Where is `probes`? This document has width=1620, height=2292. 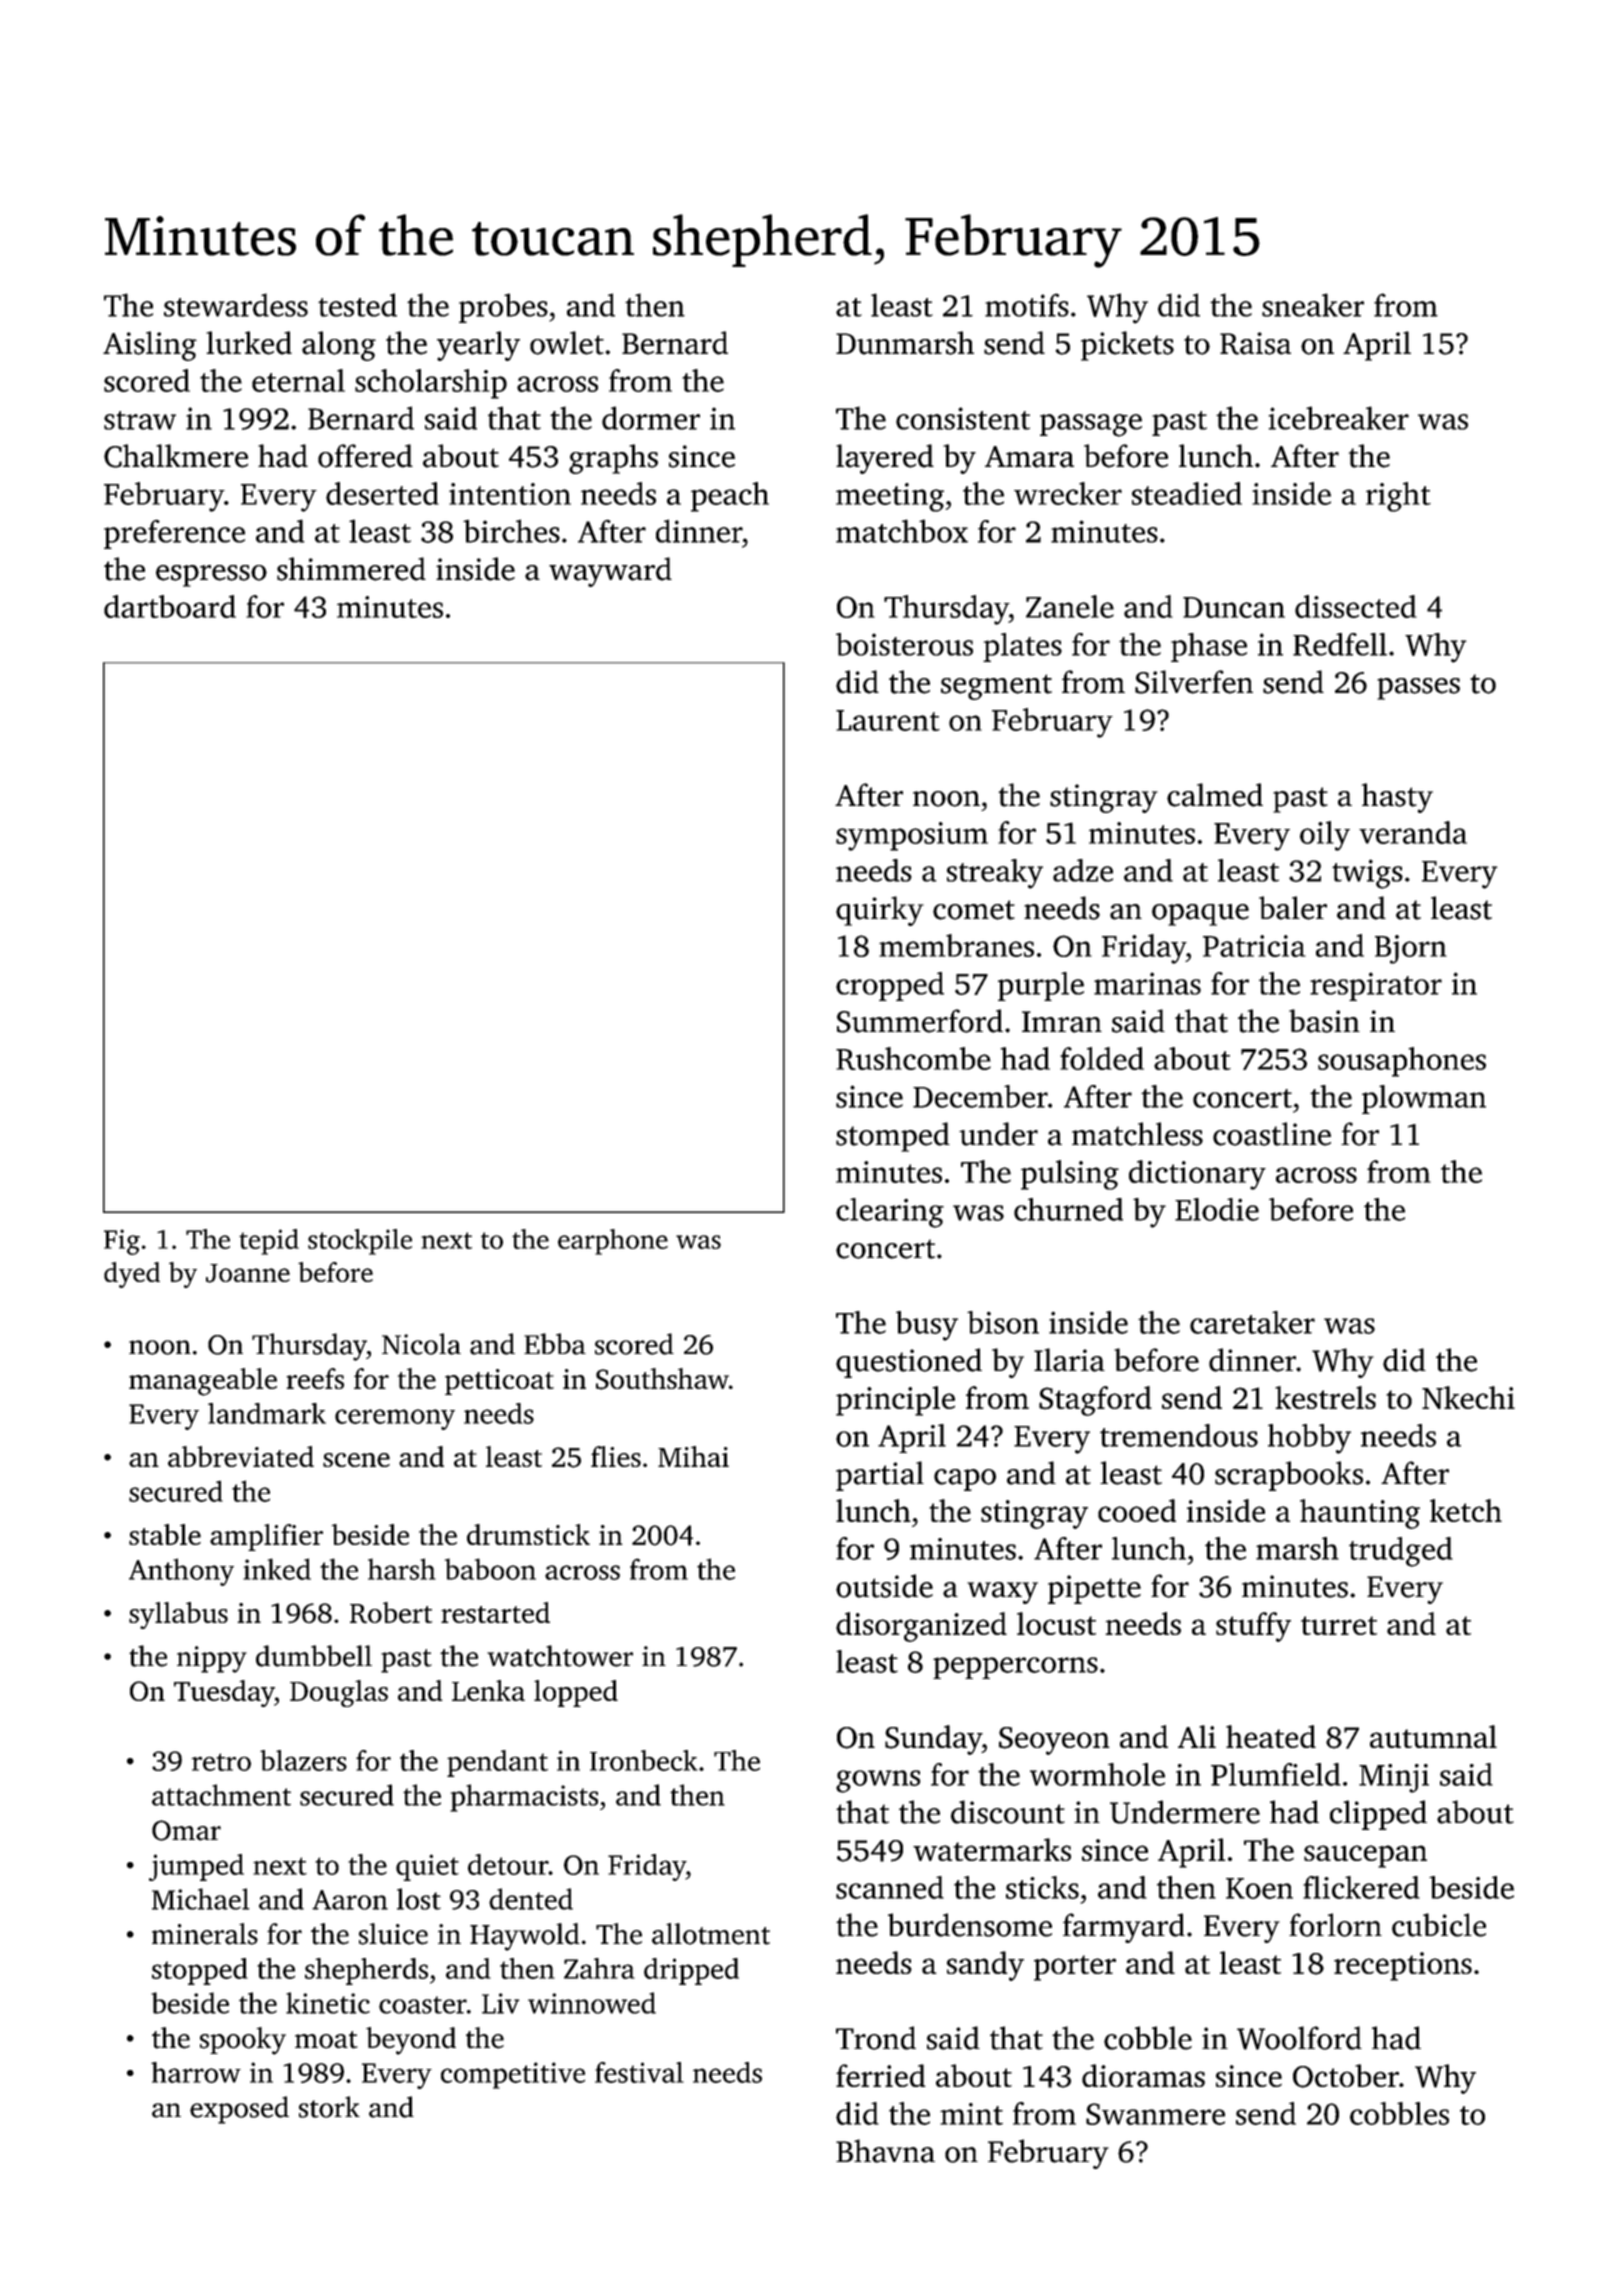
probes is located at coordinates (503, 308).
